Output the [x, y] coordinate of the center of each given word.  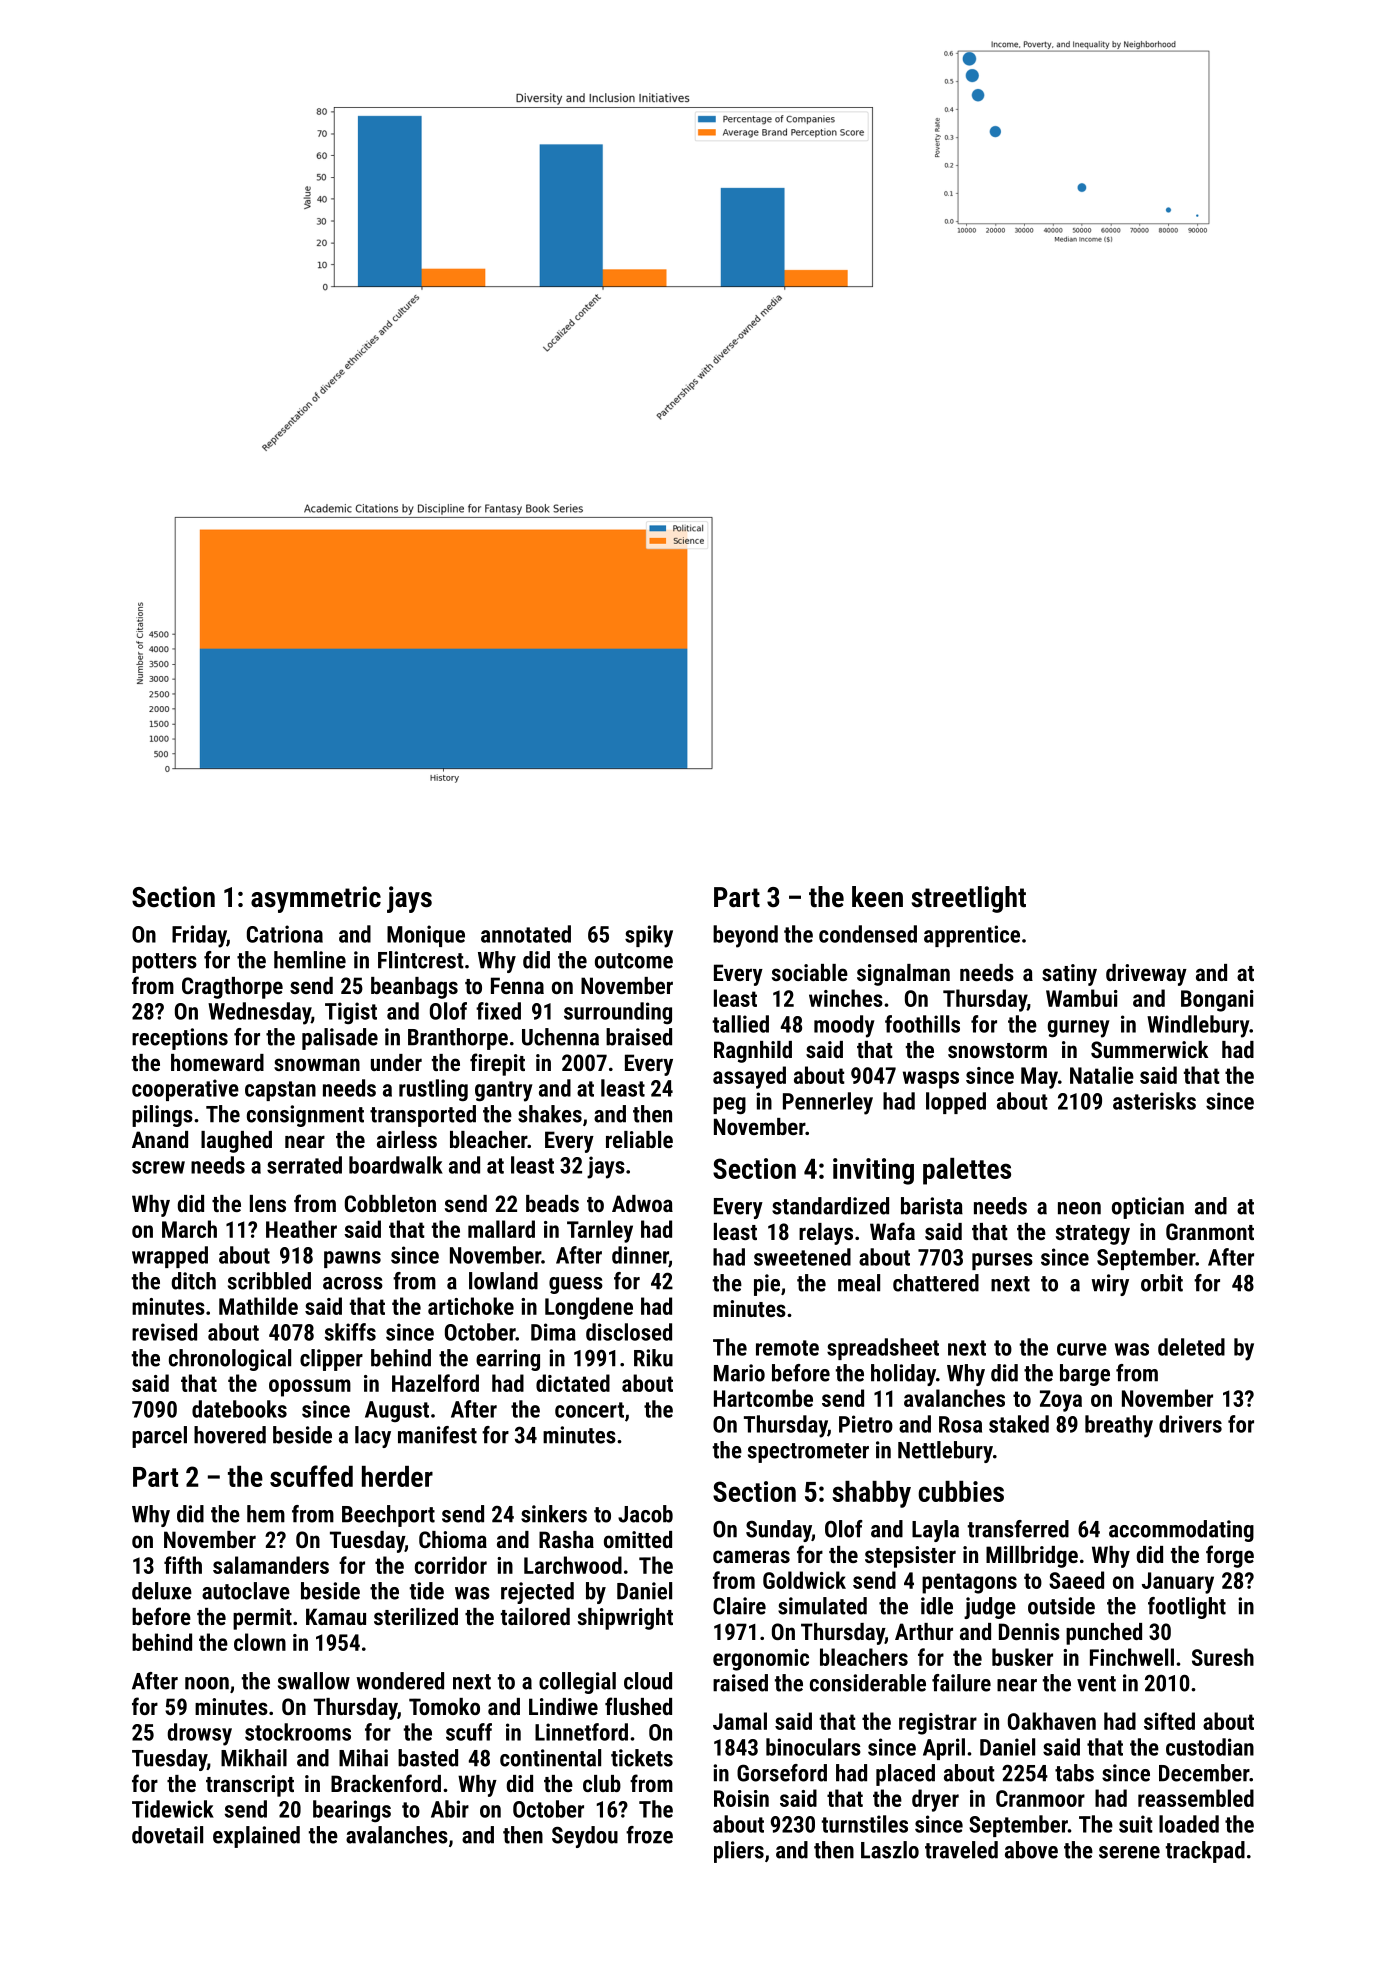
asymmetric [316, 899]
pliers [739, 1852]
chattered [936, 1283]
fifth [183, 1565]
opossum [310, 1388]
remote [787, 1348]
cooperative [185, 1090]
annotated [526, 934]
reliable [639, 1139]
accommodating [1181, 1531]
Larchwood [573, 1565]
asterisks [1154, 1101]
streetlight [968, 899]
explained [256, 1837]
